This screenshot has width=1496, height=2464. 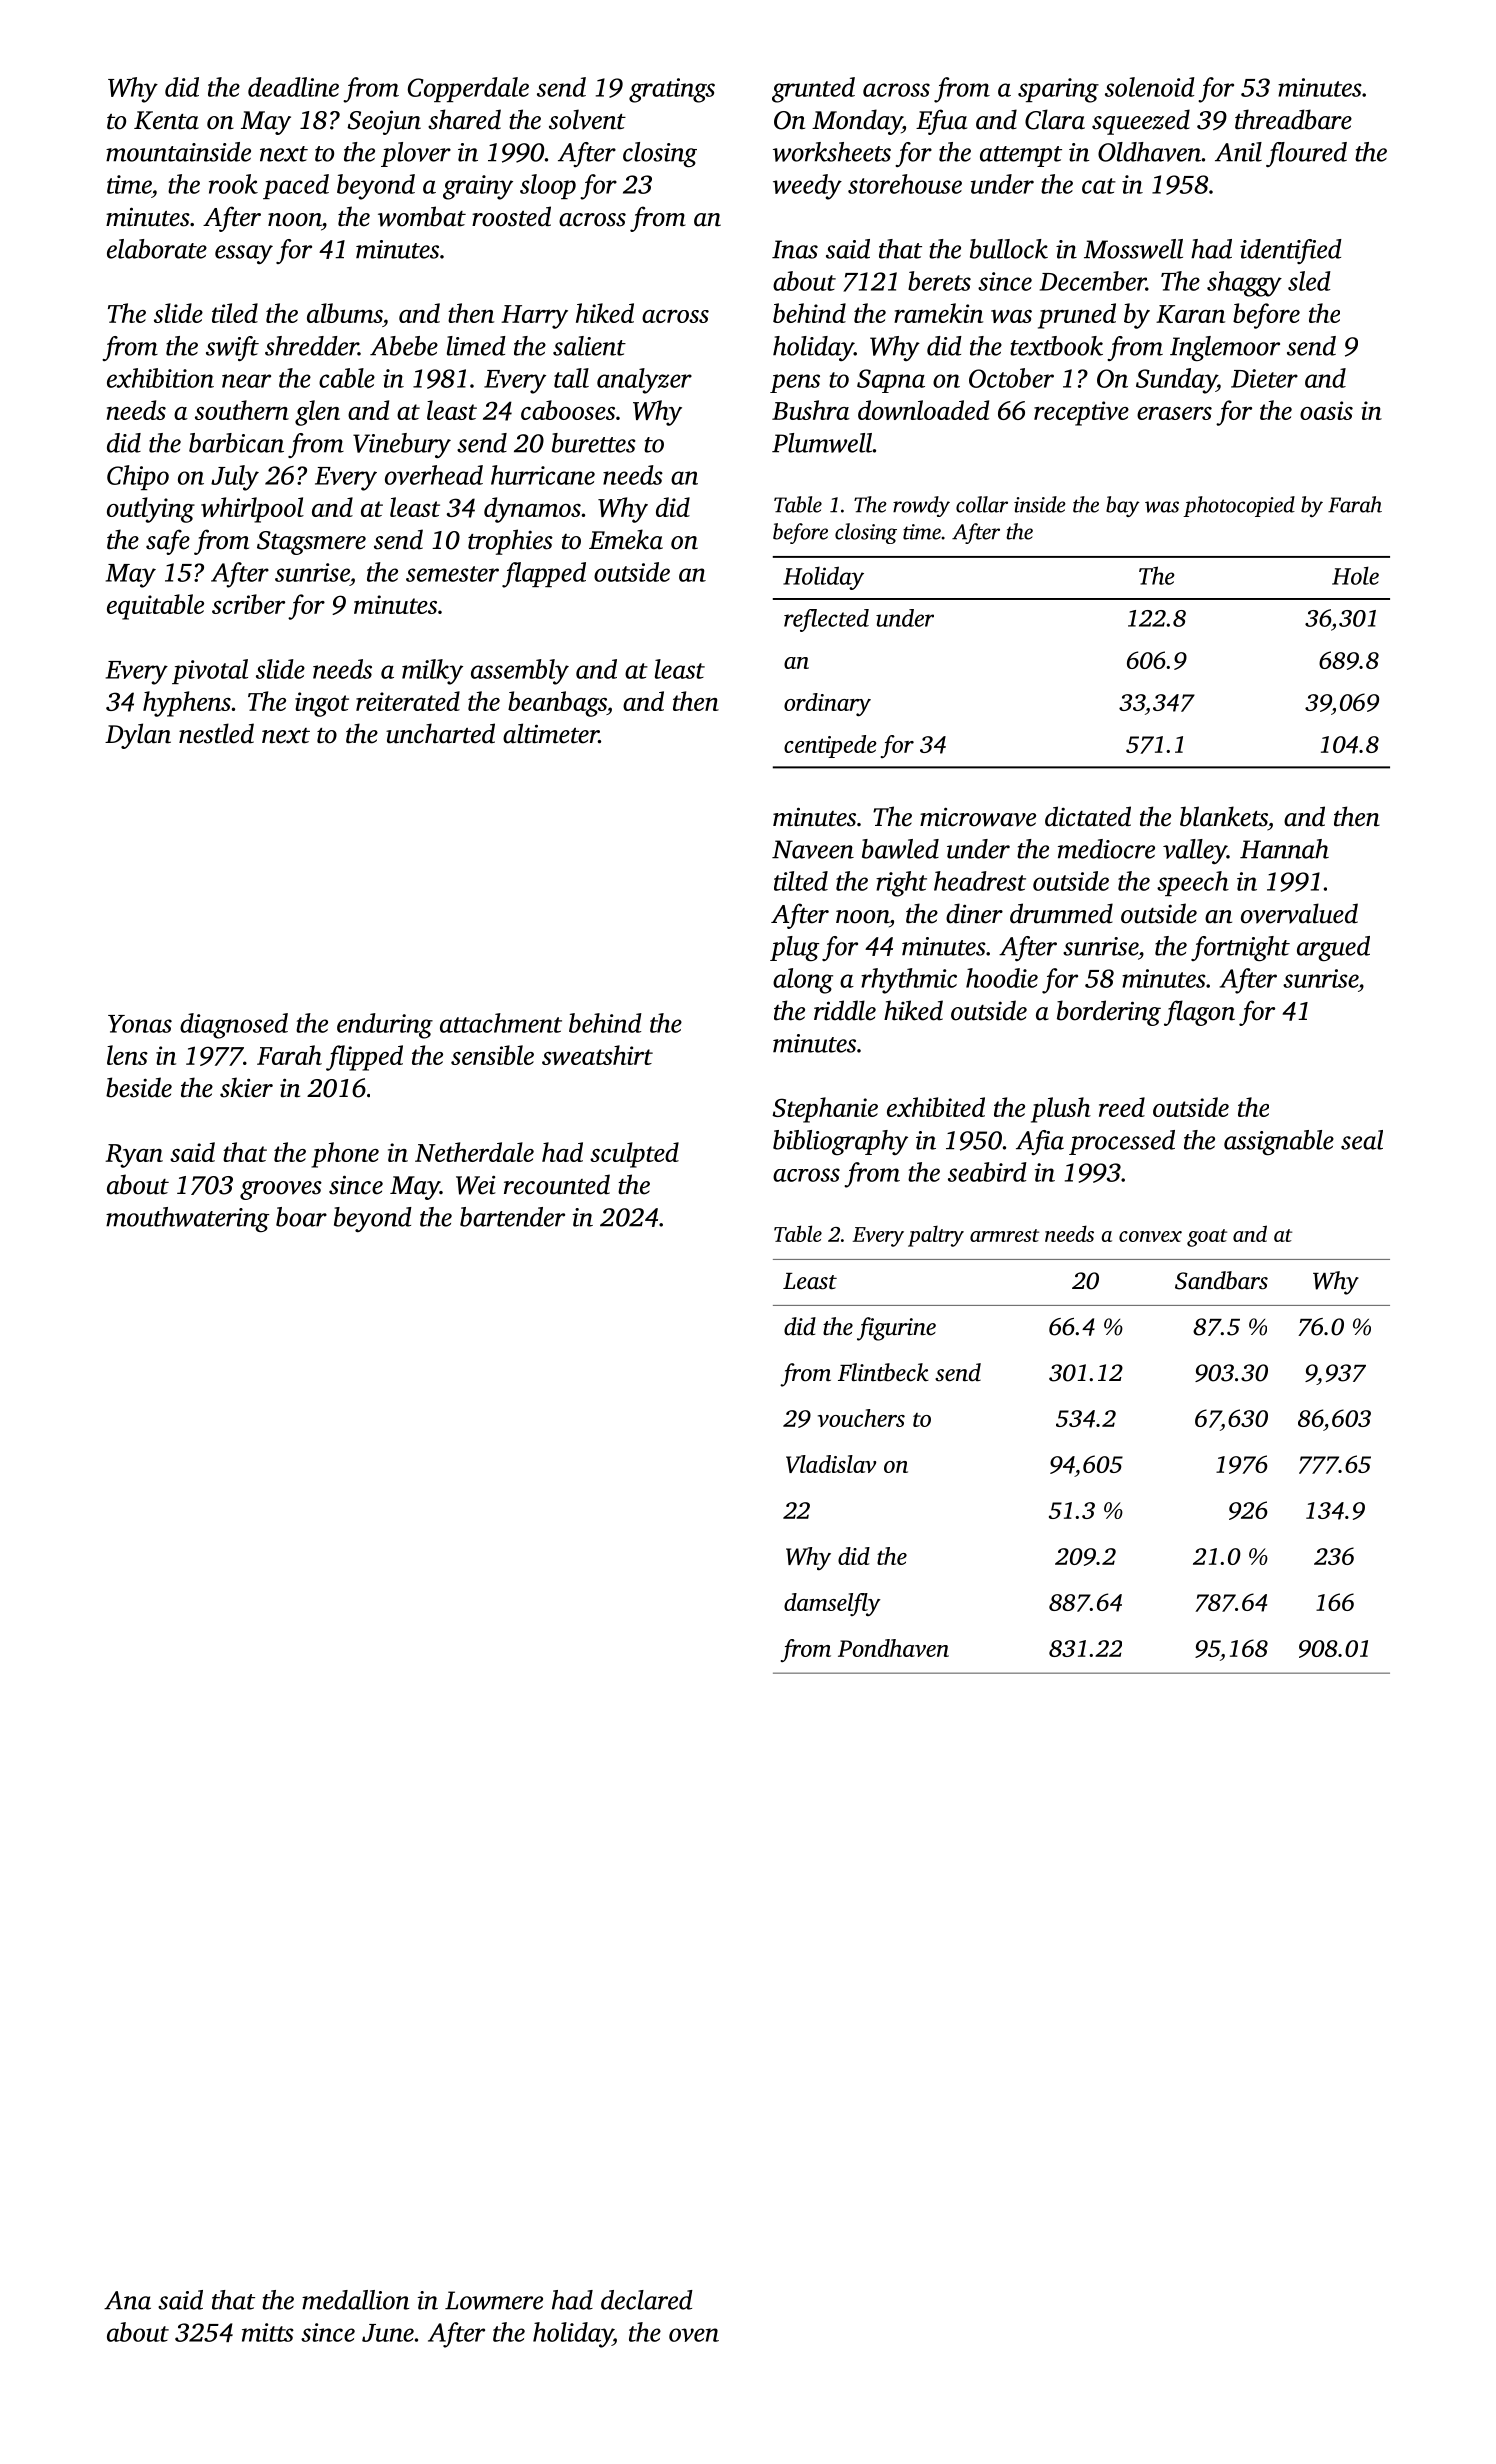 I want to click on damselfly, so click(x=832, y=1604).
